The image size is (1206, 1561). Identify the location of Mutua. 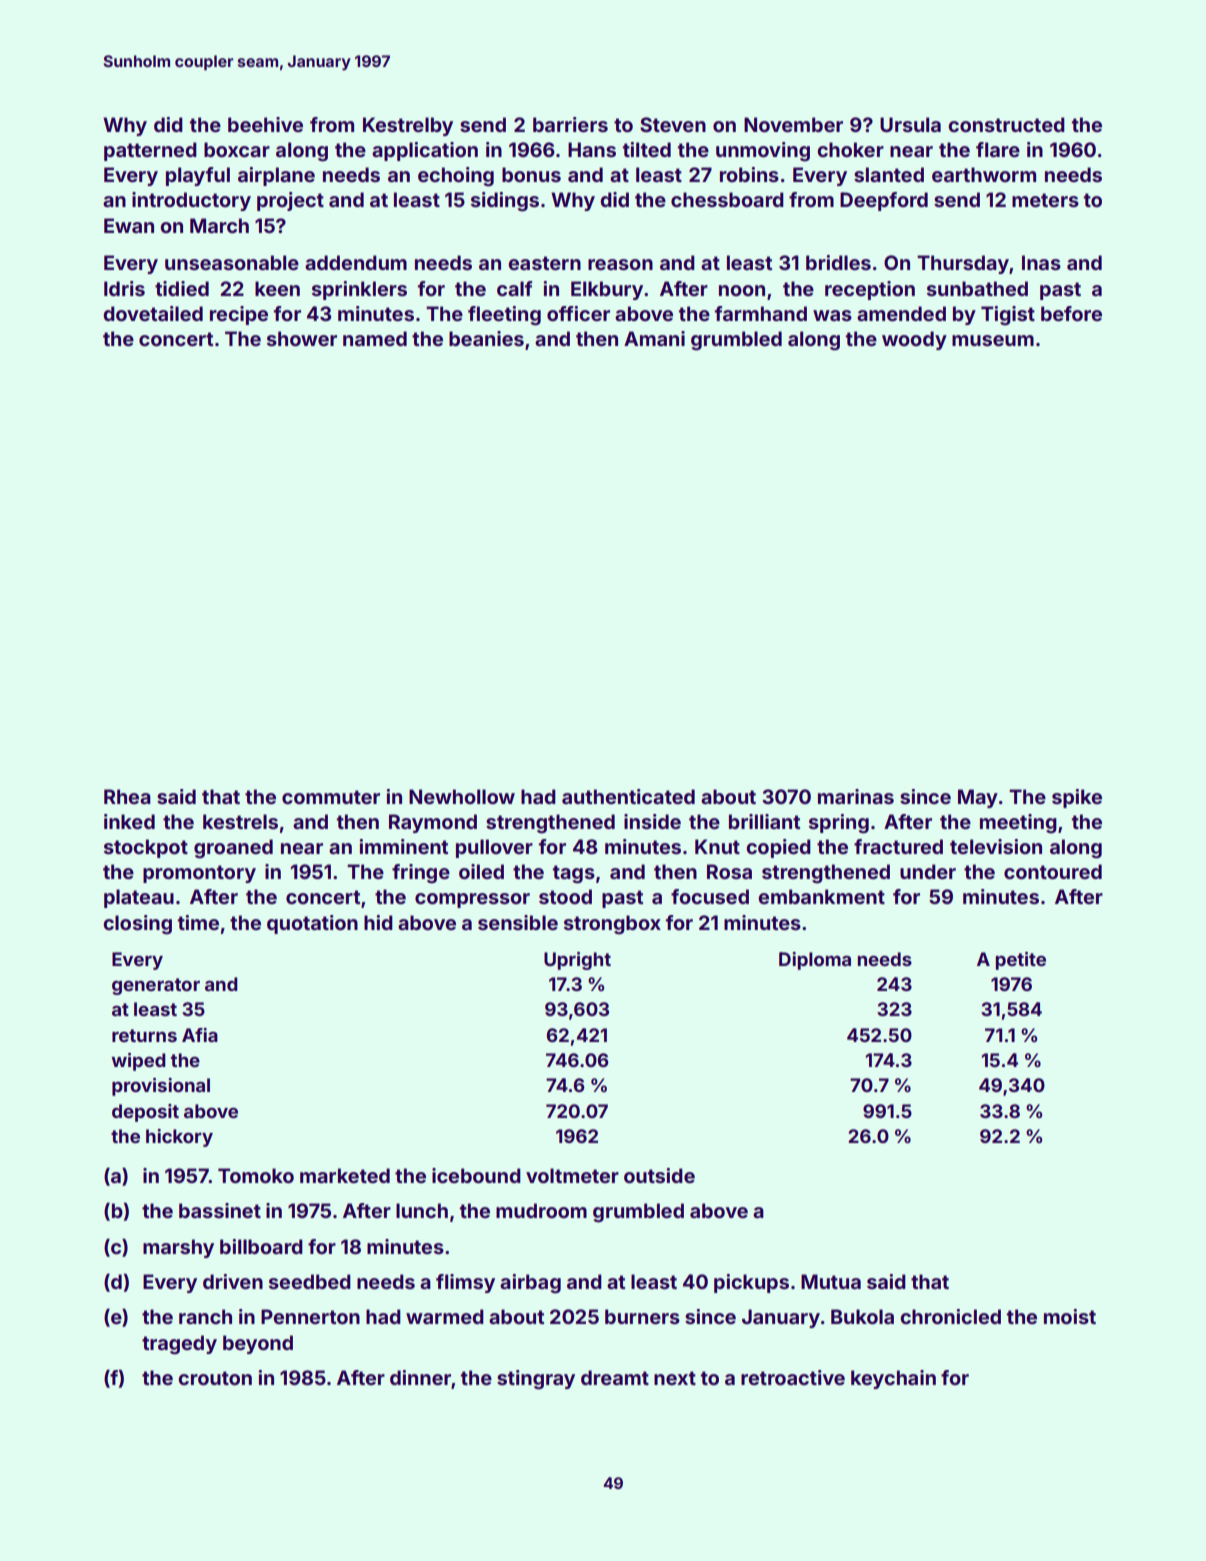
(831, 1281).
